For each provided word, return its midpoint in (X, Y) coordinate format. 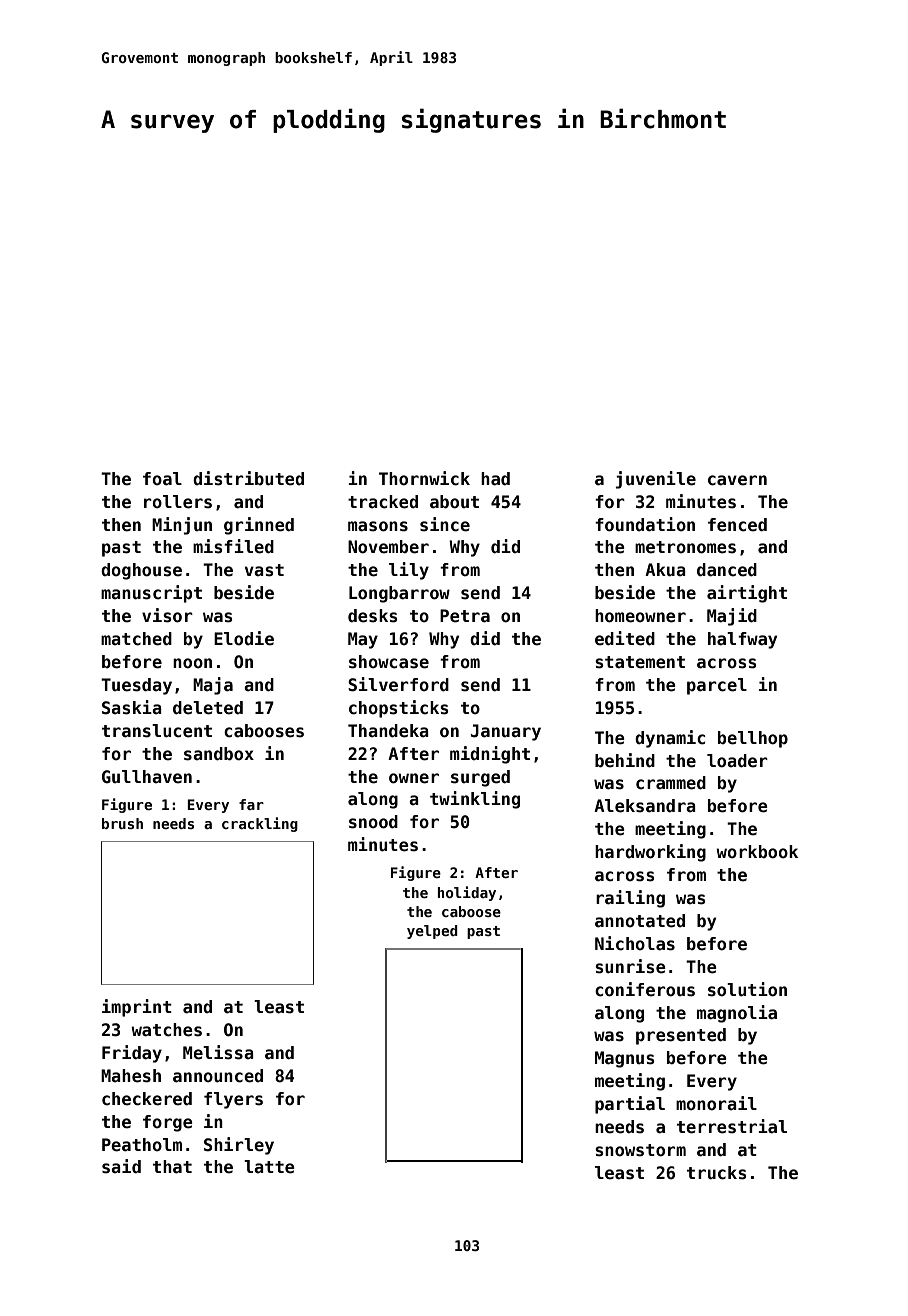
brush (122, 823)
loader (737, 761)
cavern (737, 480)
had (495, 479)
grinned (259, 526)
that (172, 1167)
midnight (490, 755)
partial (630, 1105)
